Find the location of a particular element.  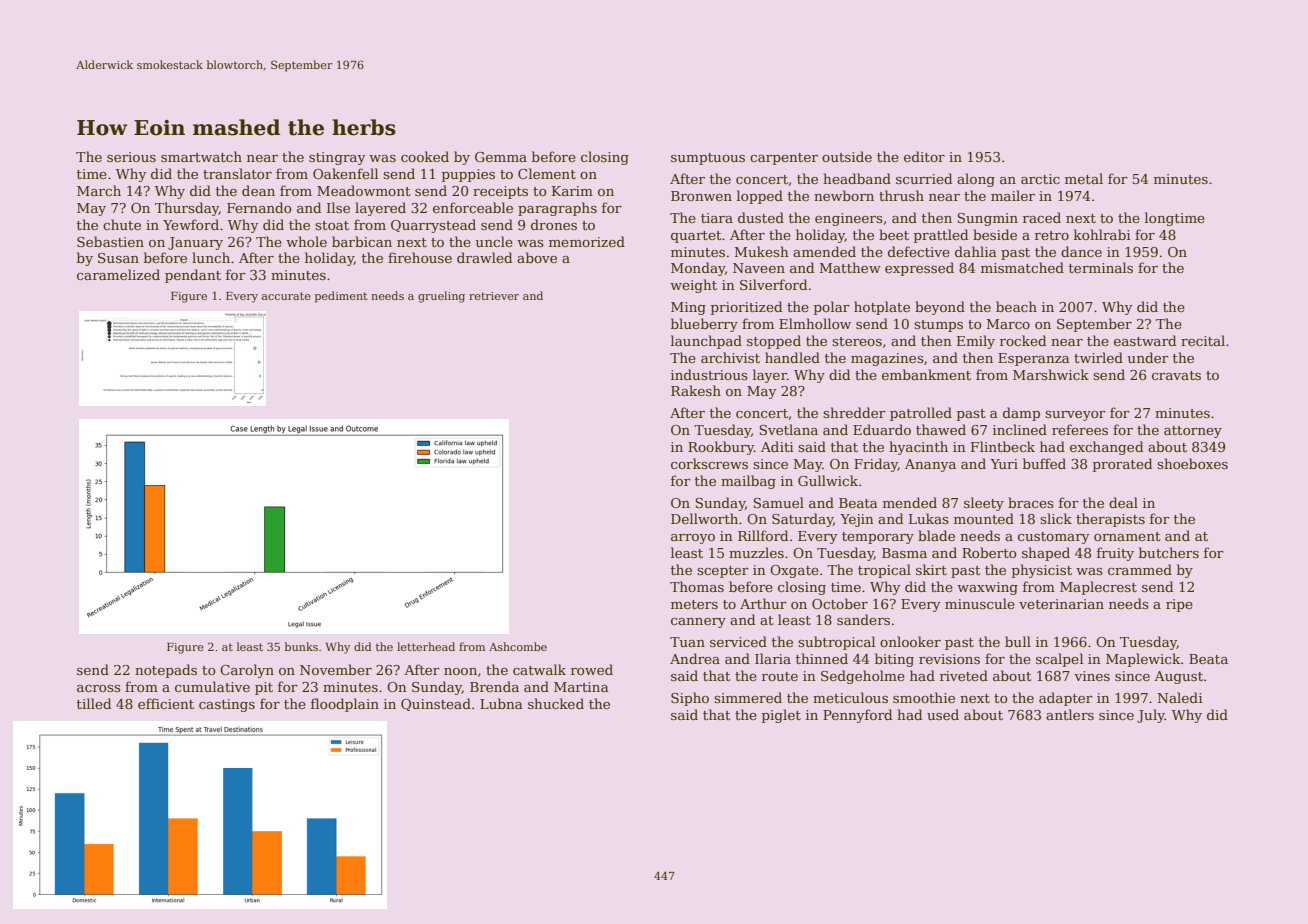

bunks is located at coordinates (301, 646).
